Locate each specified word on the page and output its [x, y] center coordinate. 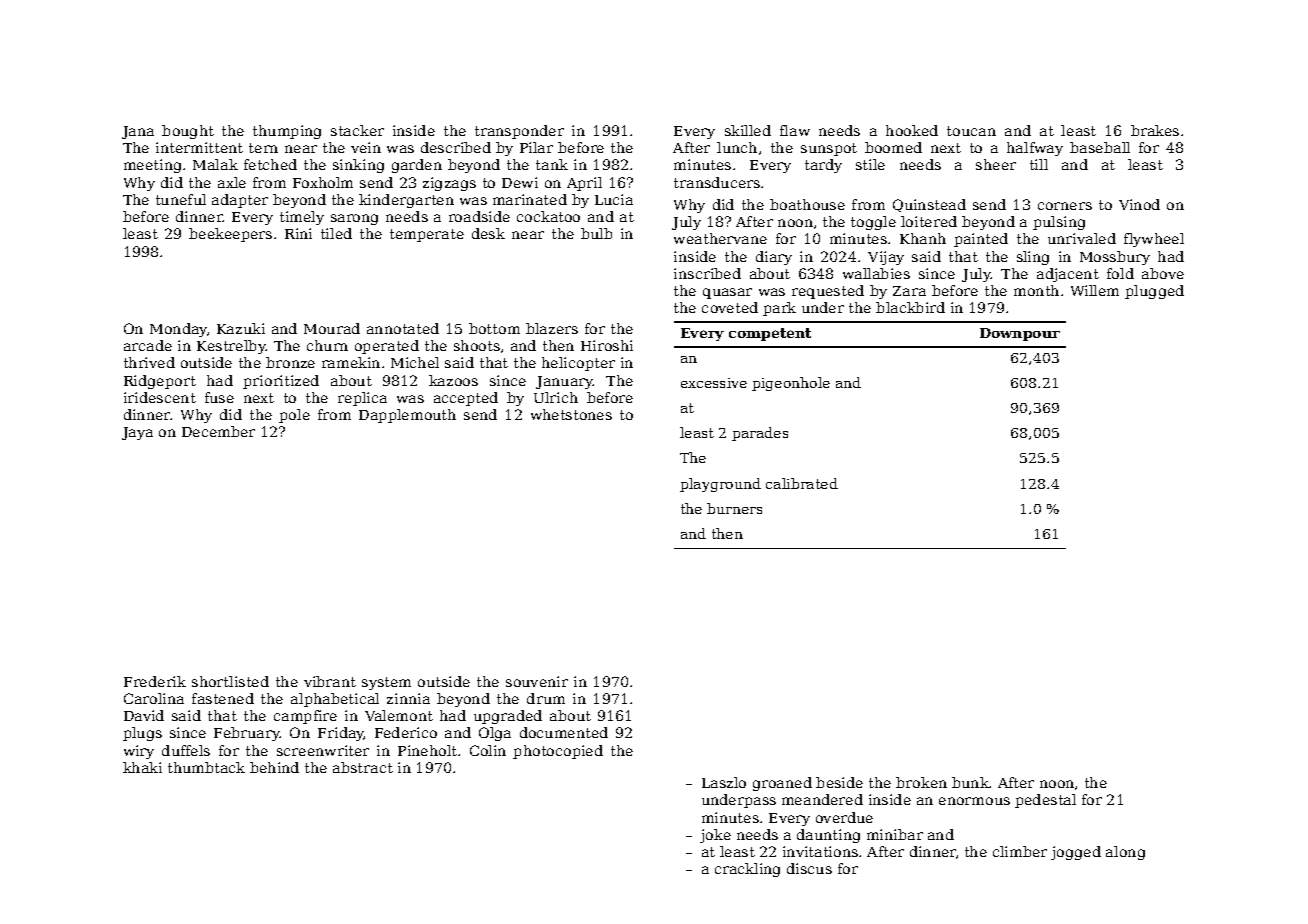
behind [274, 767]
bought [188, 132]
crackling [747, 870]
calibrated [802, 483]
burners [734, 508]
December [218, 431]
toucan [971, 131]
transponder [519, 132]
